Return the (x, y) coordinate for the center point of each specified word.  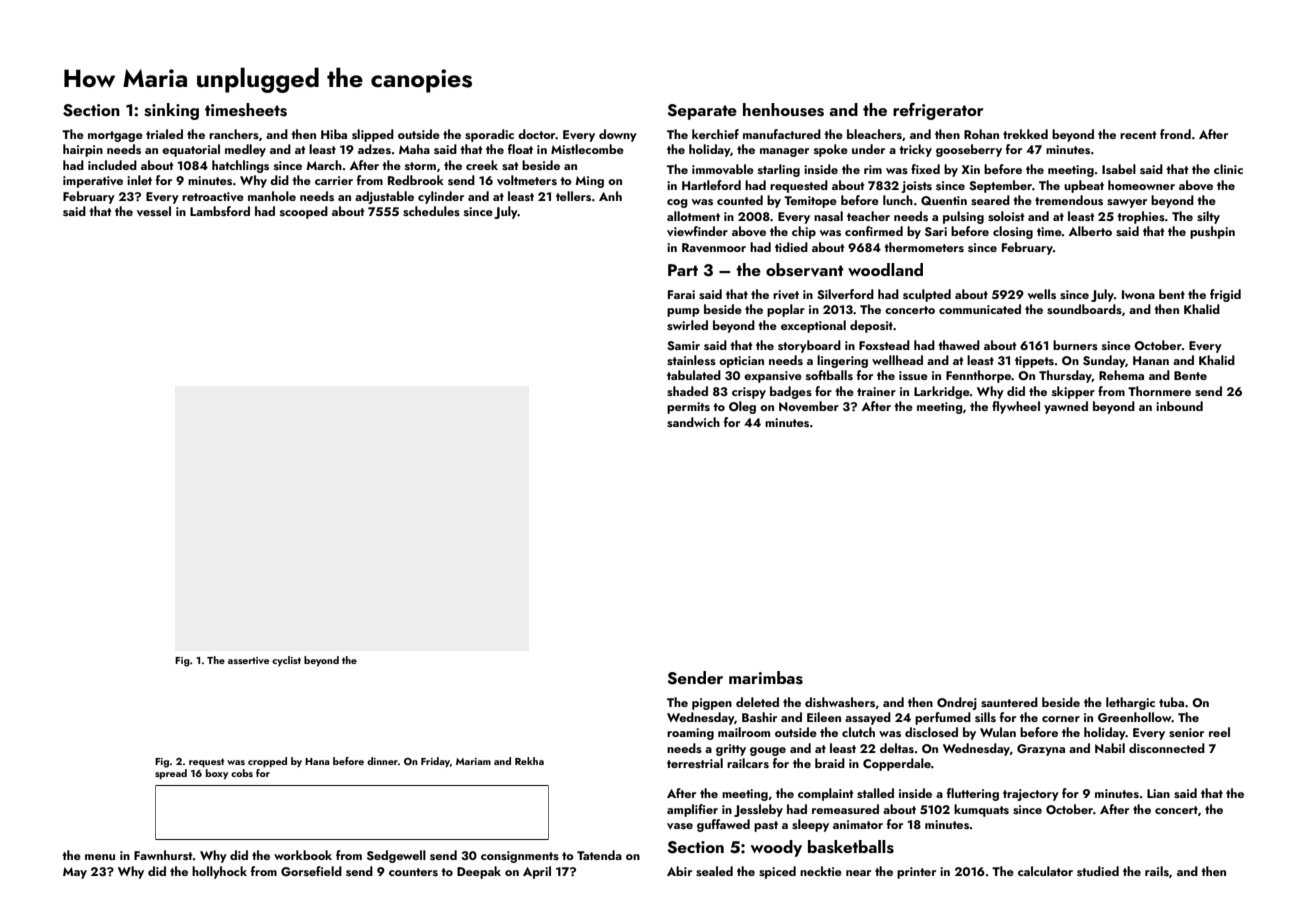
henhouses (783, 110)
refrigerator (938, 111)
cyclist (286, 661)
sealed (714, 871)
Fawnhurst (163, 855)
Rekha (529, 761)
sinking (171, 111)
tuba (1171, 702)
